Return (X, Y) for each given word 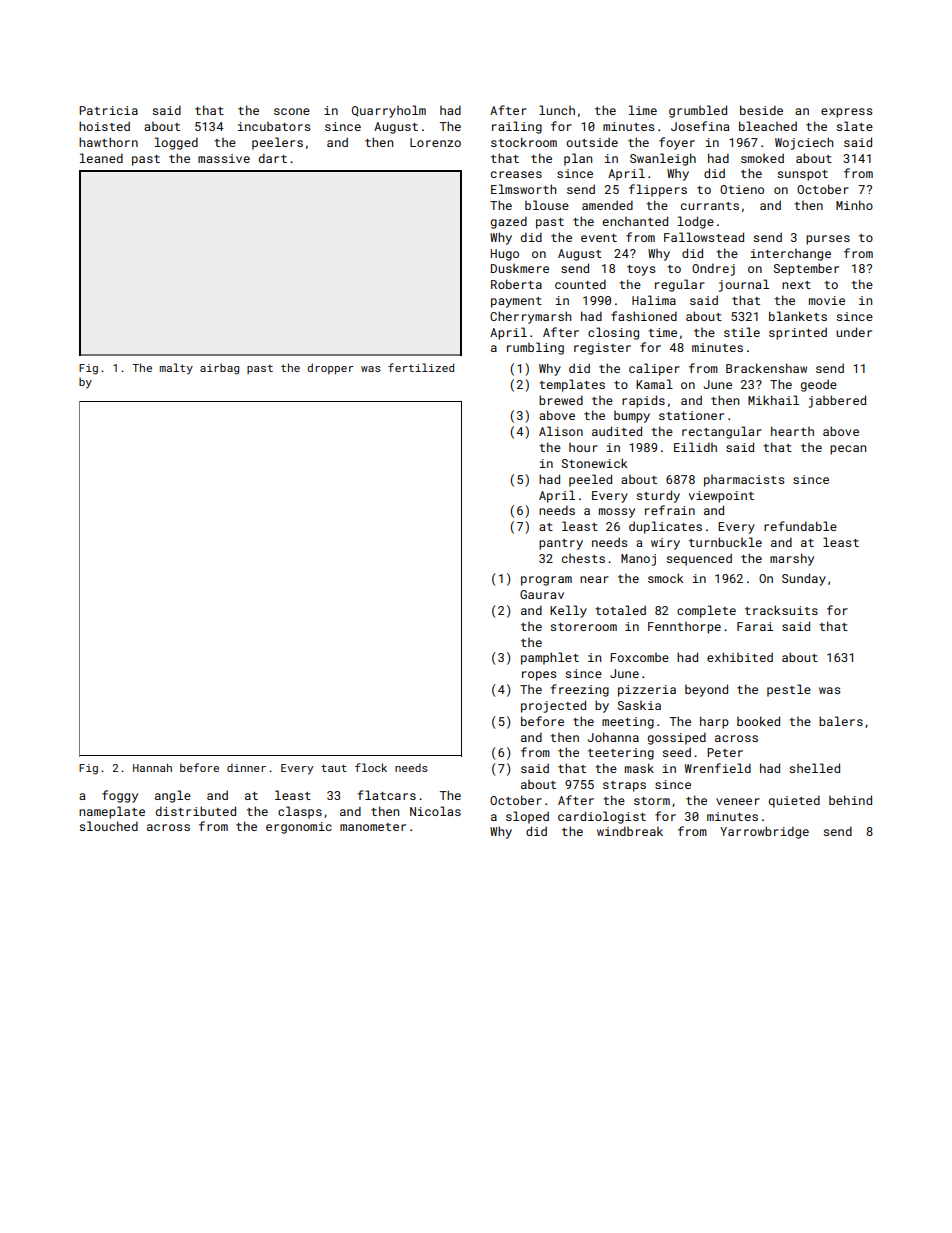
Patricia (108, 110)
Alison (561, 431)
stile (742, 332)
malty (176, 369)
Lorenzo (435, 142)
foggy (120, 796)
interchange (791, 255)
